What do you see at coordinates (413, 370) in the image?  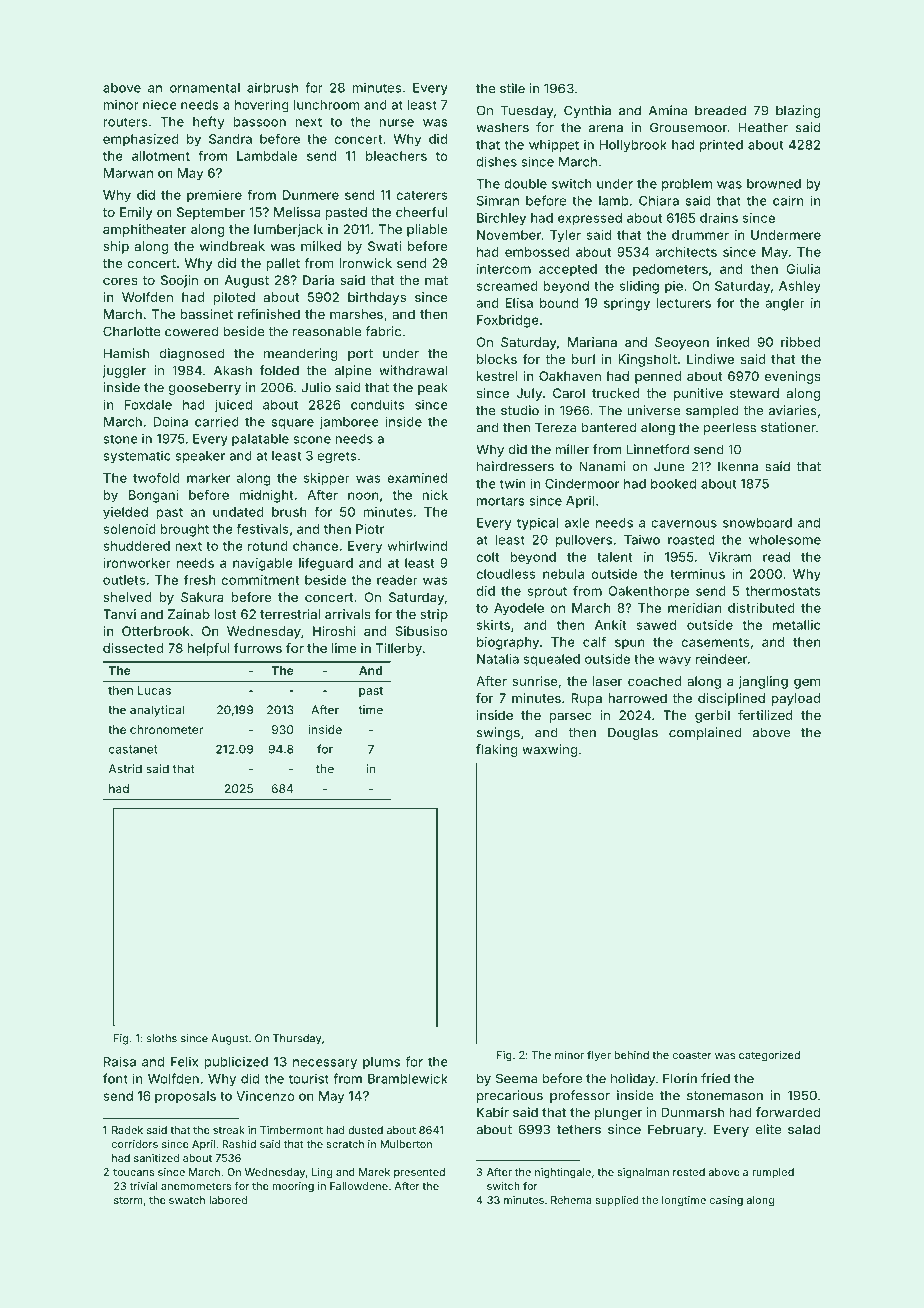 I see `withdrawal` at bounding box center [413, 370].
